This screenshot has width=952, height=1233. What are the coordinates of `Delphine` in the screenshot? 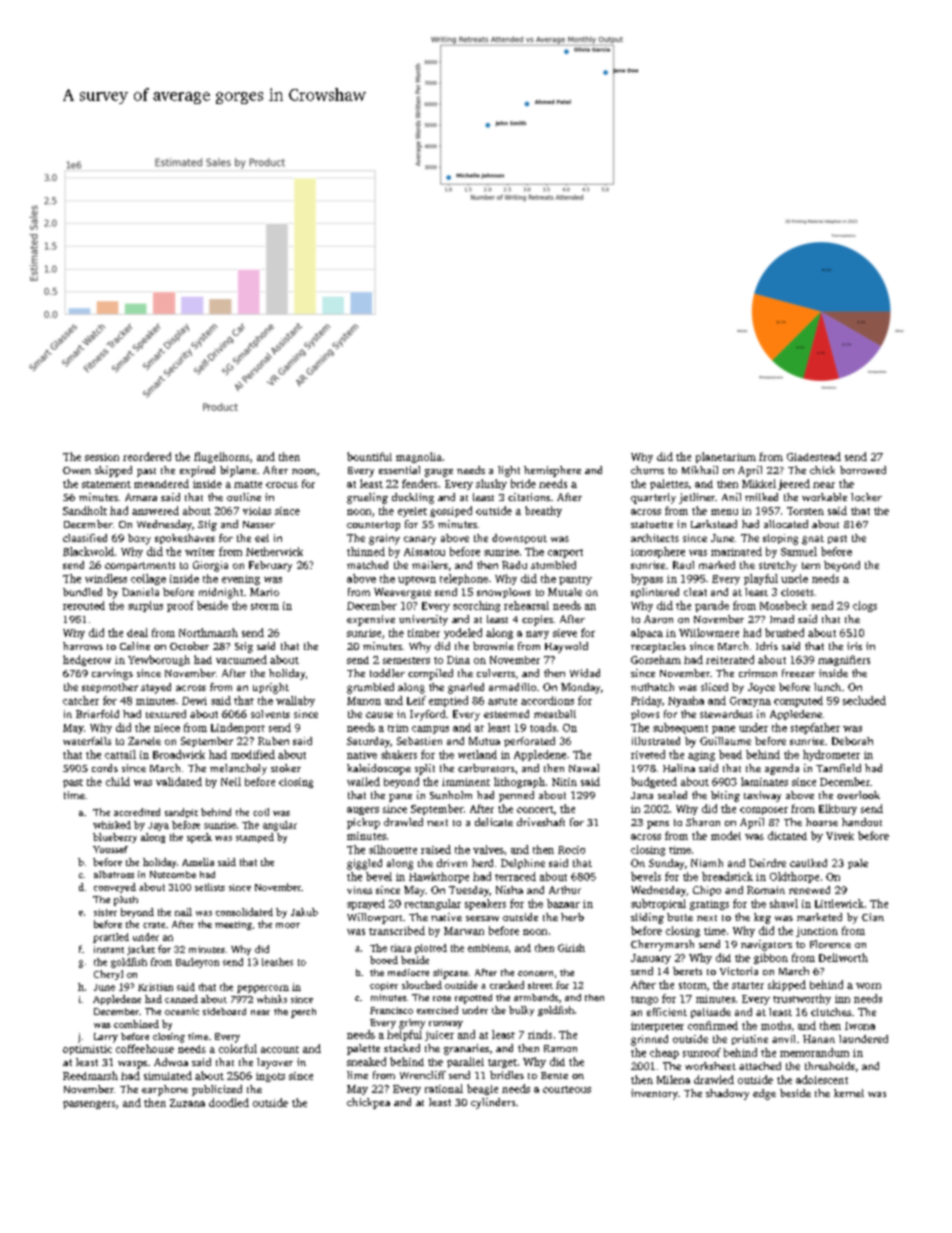 It's located at (523, 864).
